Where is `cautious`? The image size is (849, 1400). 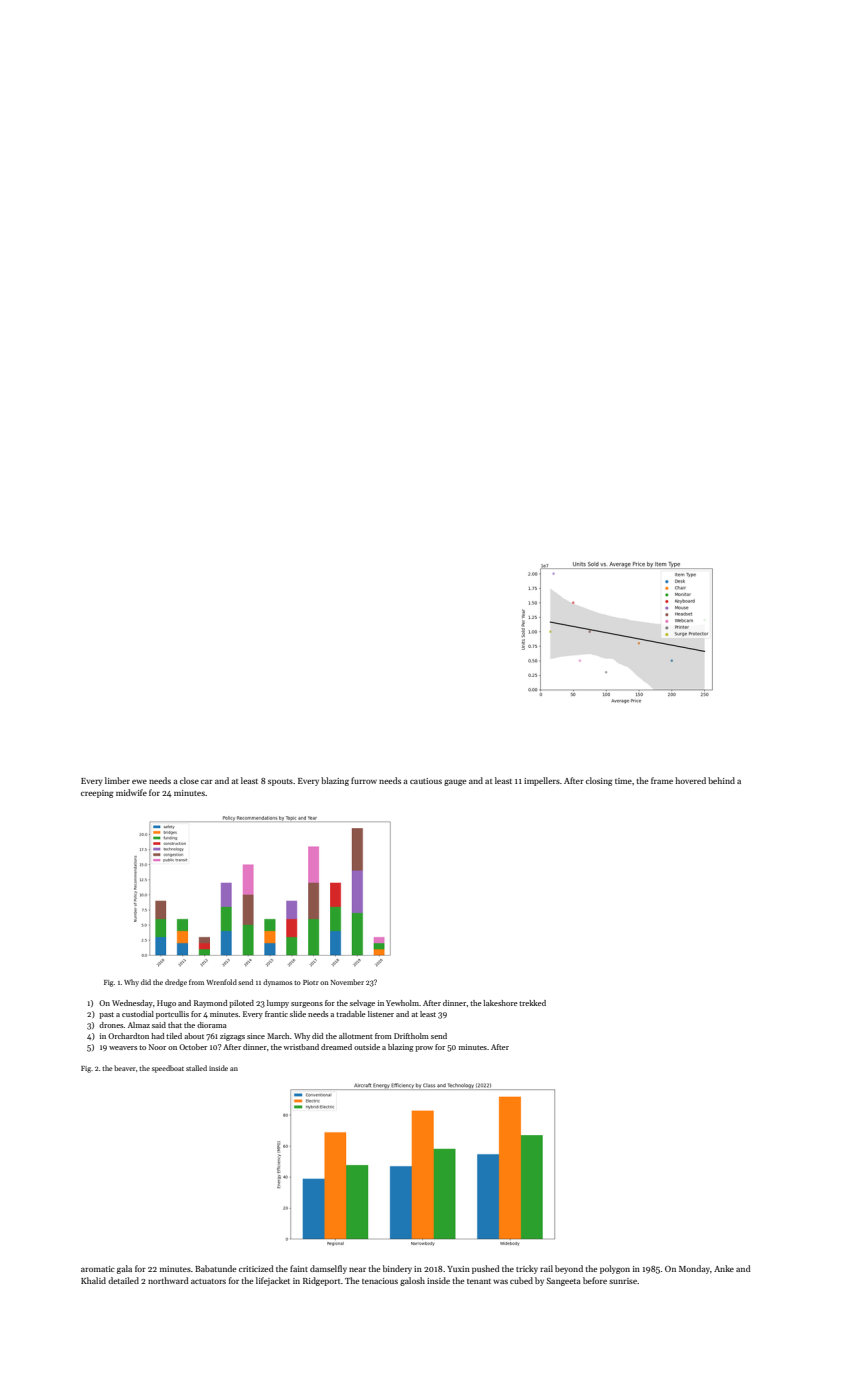
cautious is located at coordinates (426, 781).
